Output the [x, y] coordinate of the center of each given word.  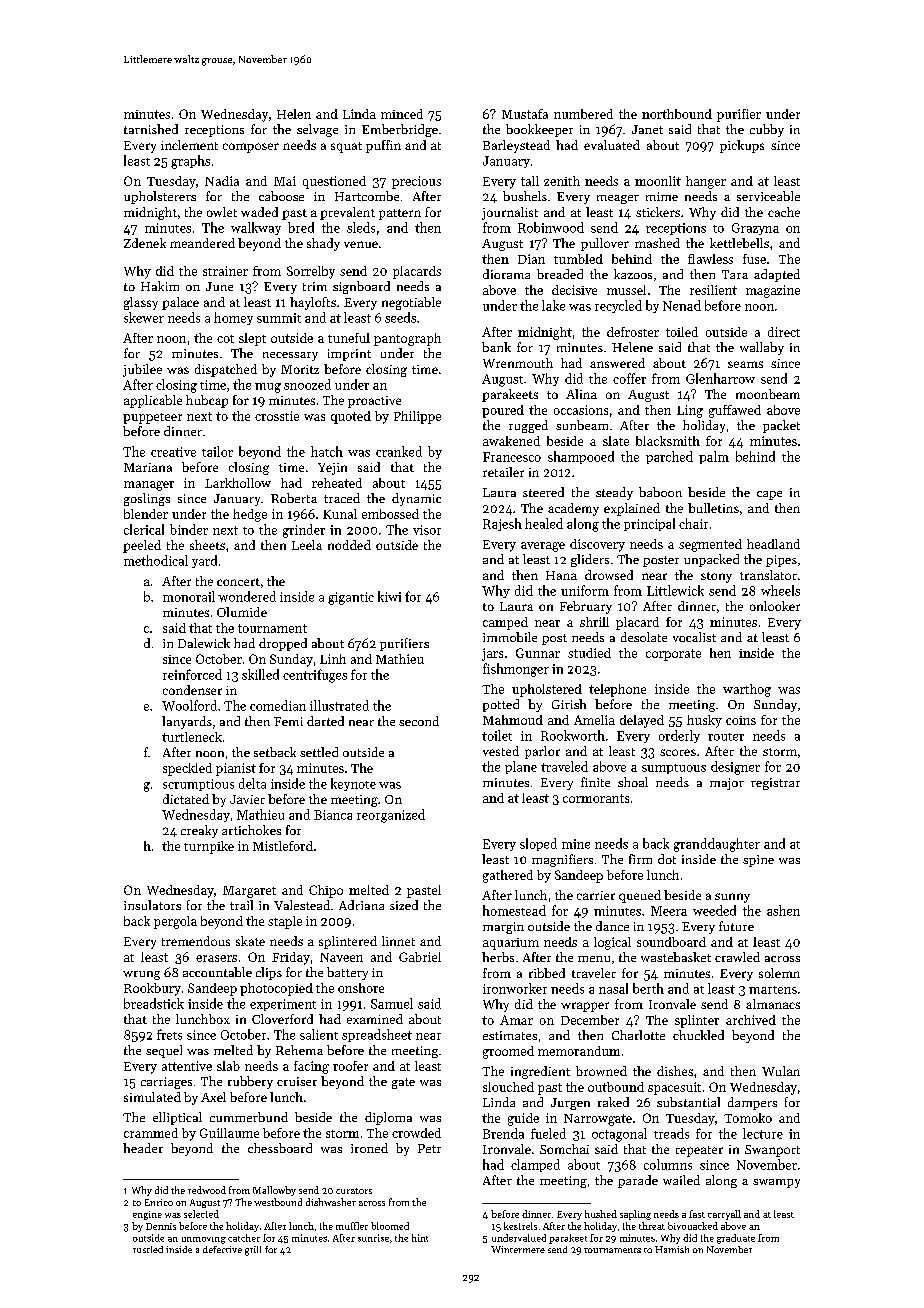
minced [402, 114]
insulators [152, 905]
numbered [583, 114]
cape [769, 495]
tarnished [151, 129]
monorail [189, 596]
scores [678, 752]
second [419, 721]
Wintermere [518, 1249]
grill [253, 1251]
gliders [590, 560]
